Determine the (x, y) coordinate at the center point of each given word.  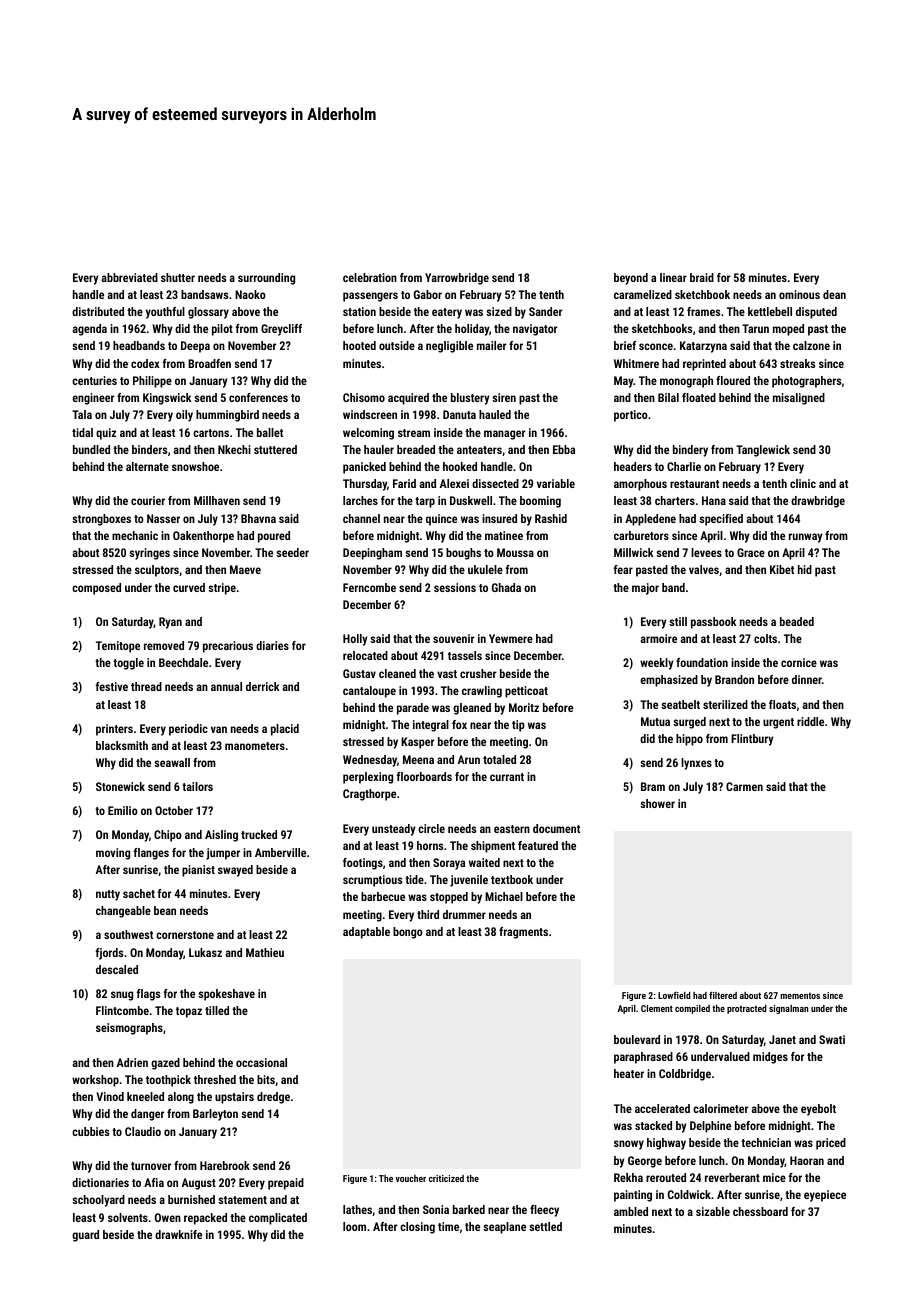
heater (629, 1073)
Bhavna (258, 518)
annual (226, 686)
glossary (208, 313)
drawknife (178, 1234)
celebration (370, 277)
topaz (189, 1012)
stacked (653, 1125)
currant (507, 777)
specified (721, 520)
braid (702, 277)
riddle (810, 721)
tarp (425, 502)
